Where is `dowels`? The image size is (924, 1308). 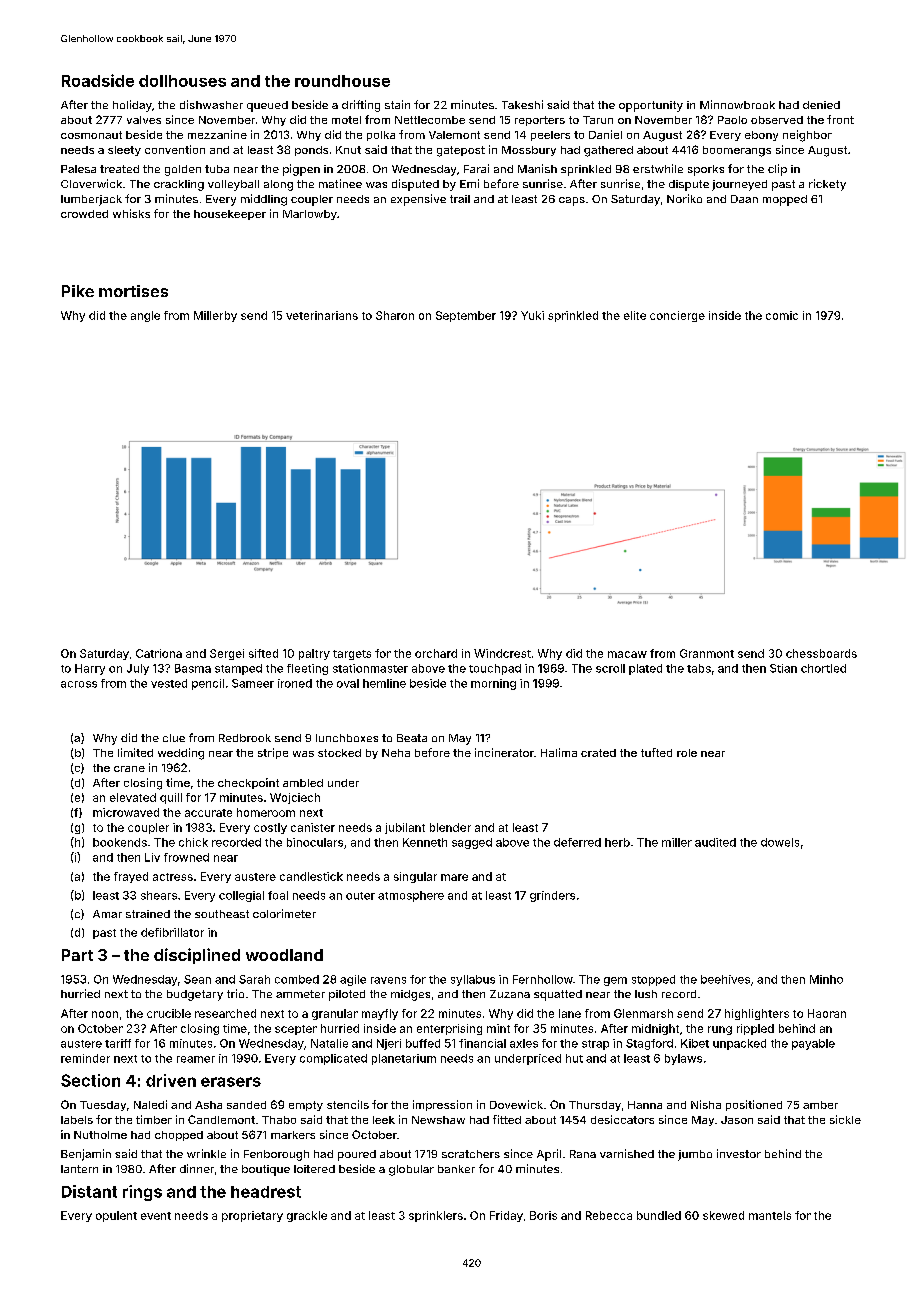 dowels is located at coordinates (780, 842).
